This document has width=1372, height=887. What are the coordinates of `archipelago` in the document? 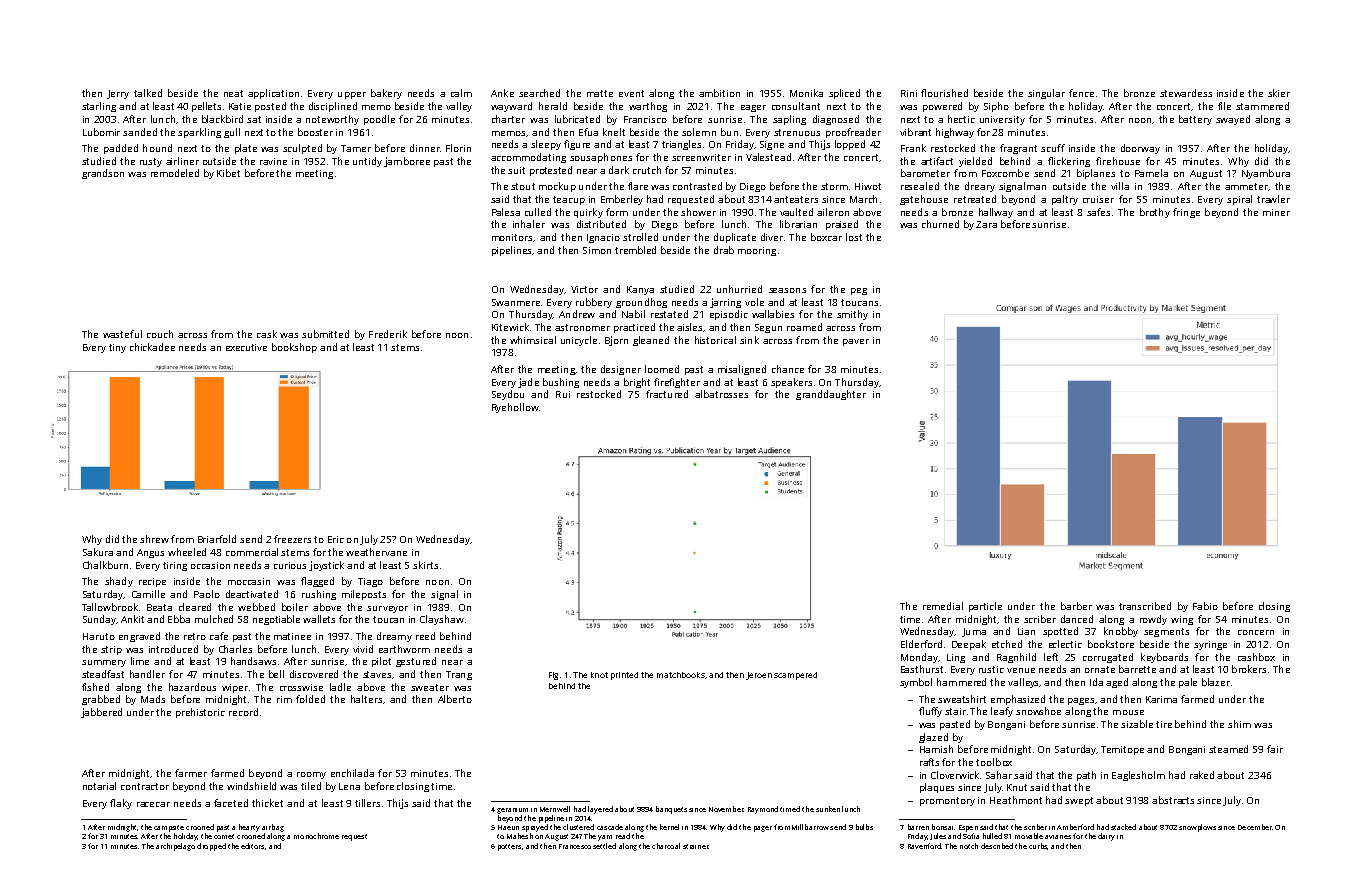 It's located at (175, 847).
